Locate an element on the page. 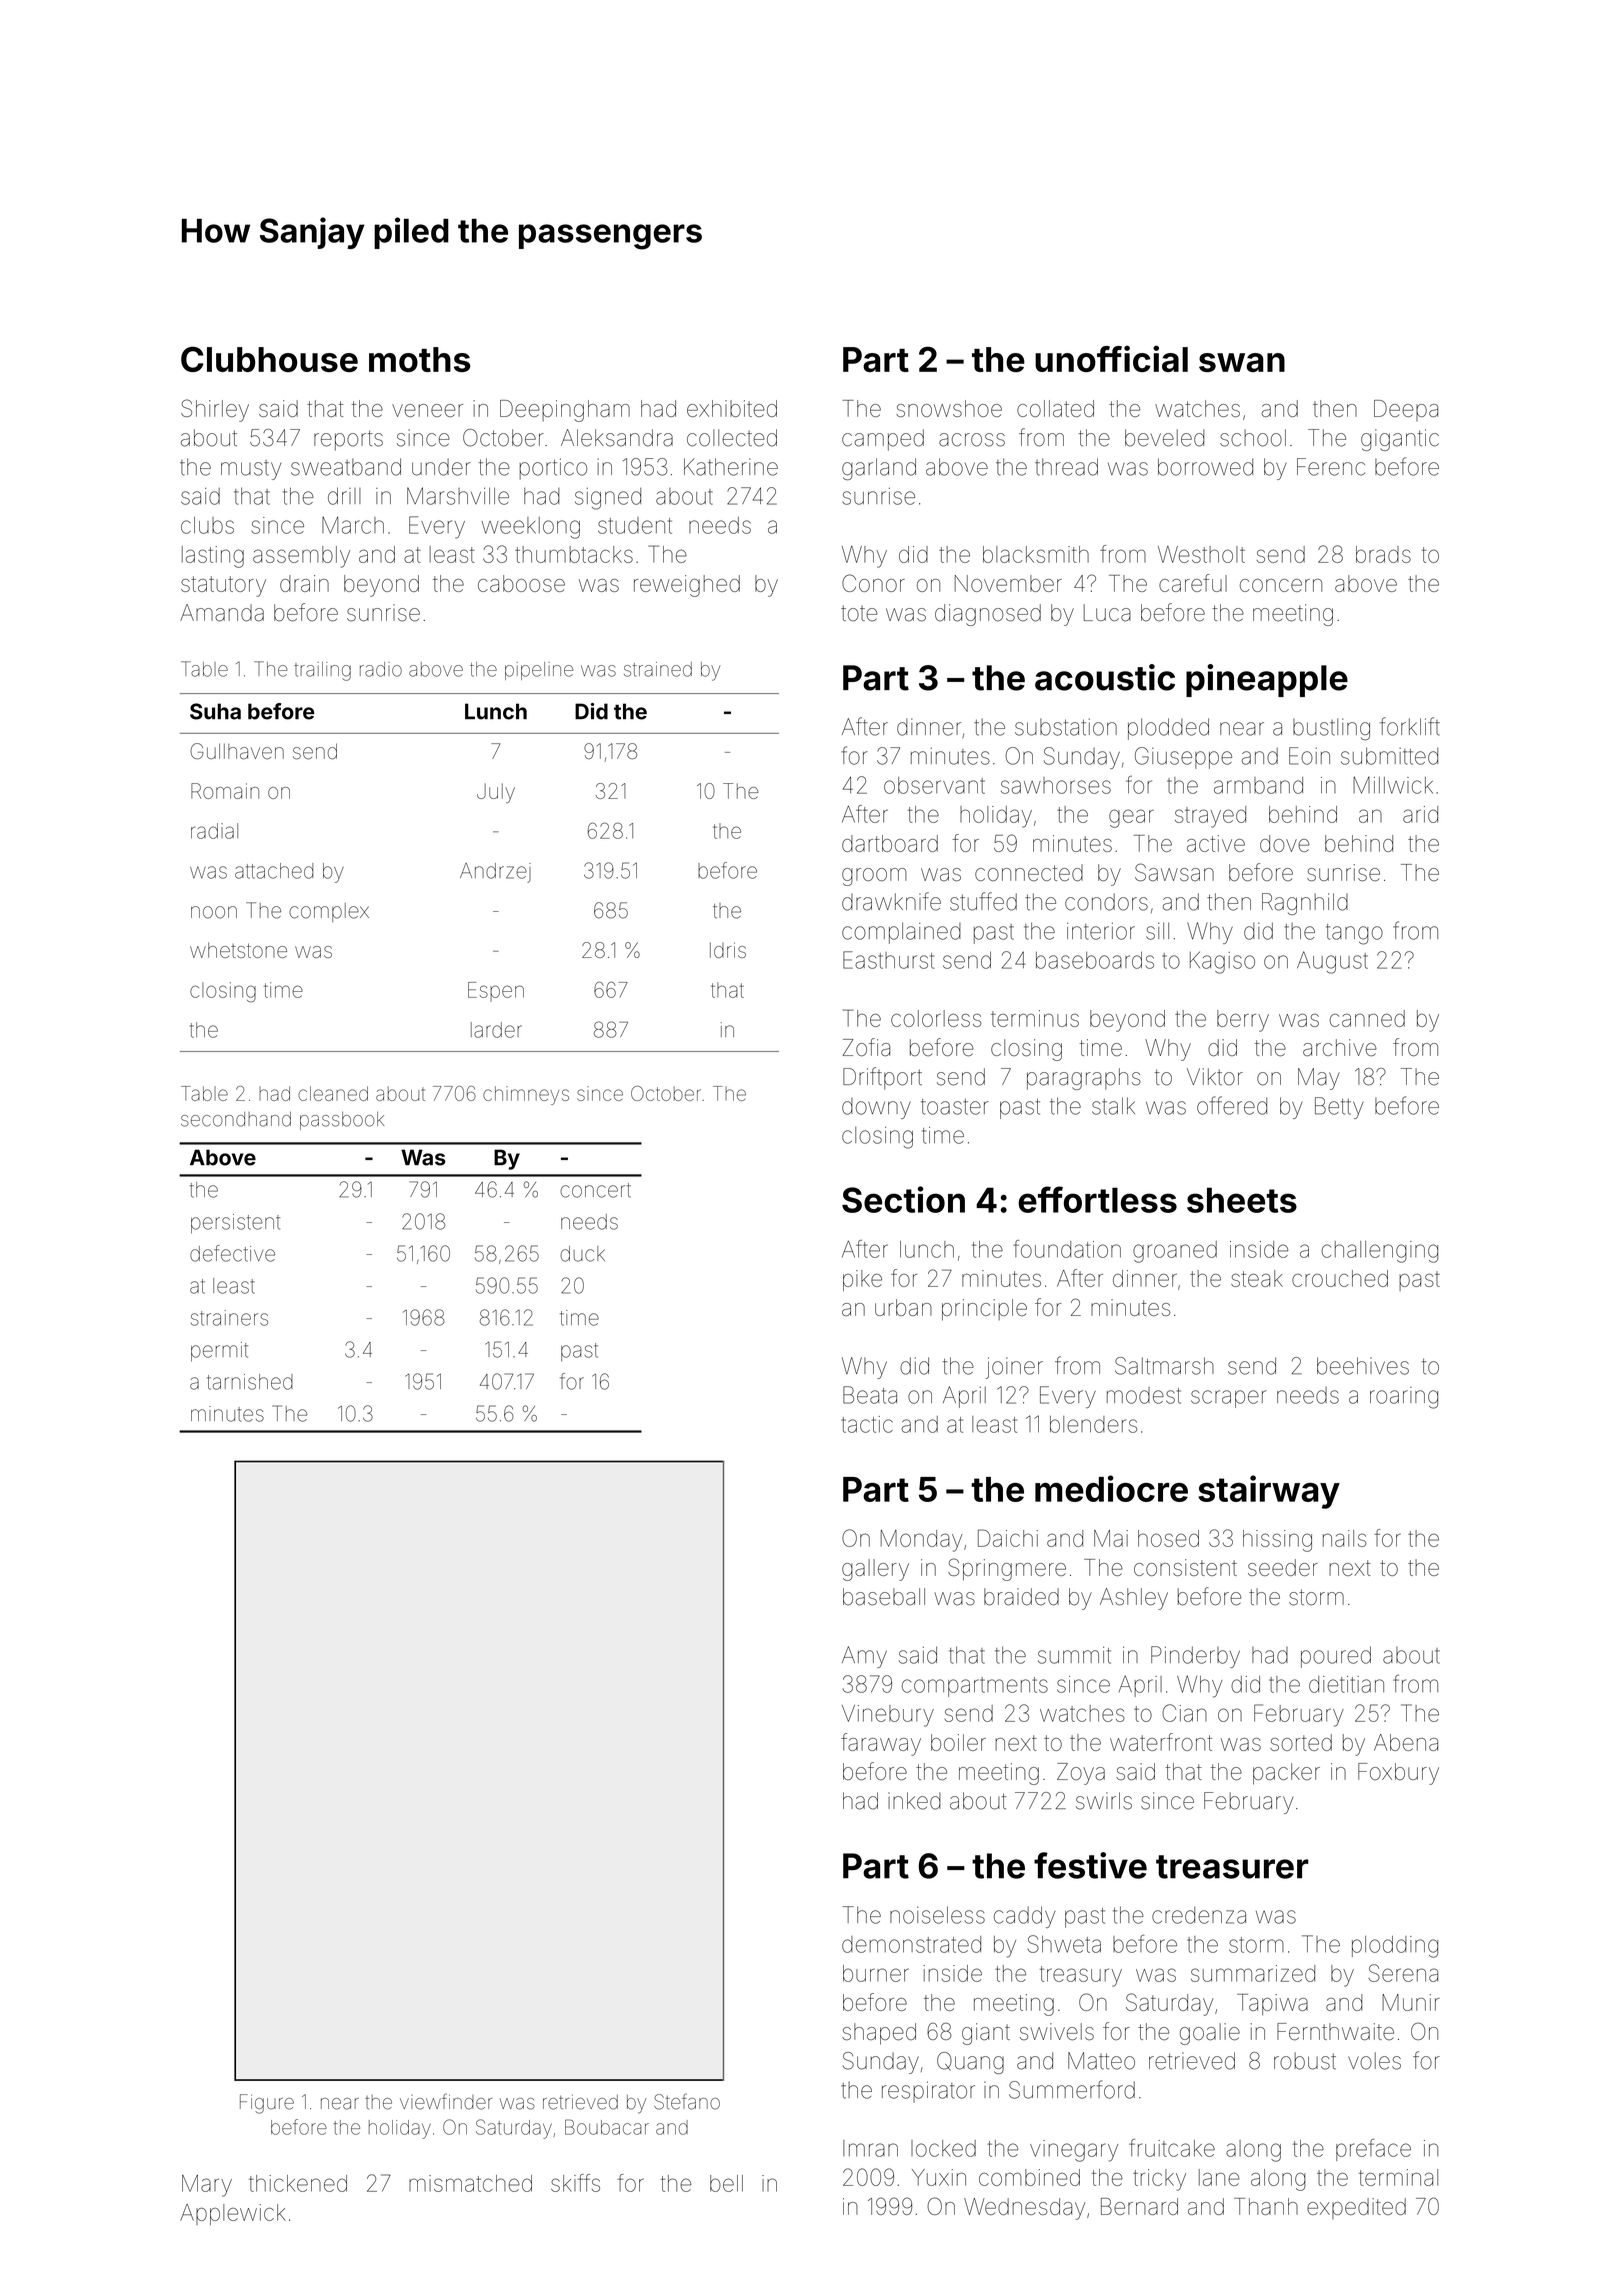 The image size is (1620, 2292). secondhand is located at coordinates (236, 1119).
